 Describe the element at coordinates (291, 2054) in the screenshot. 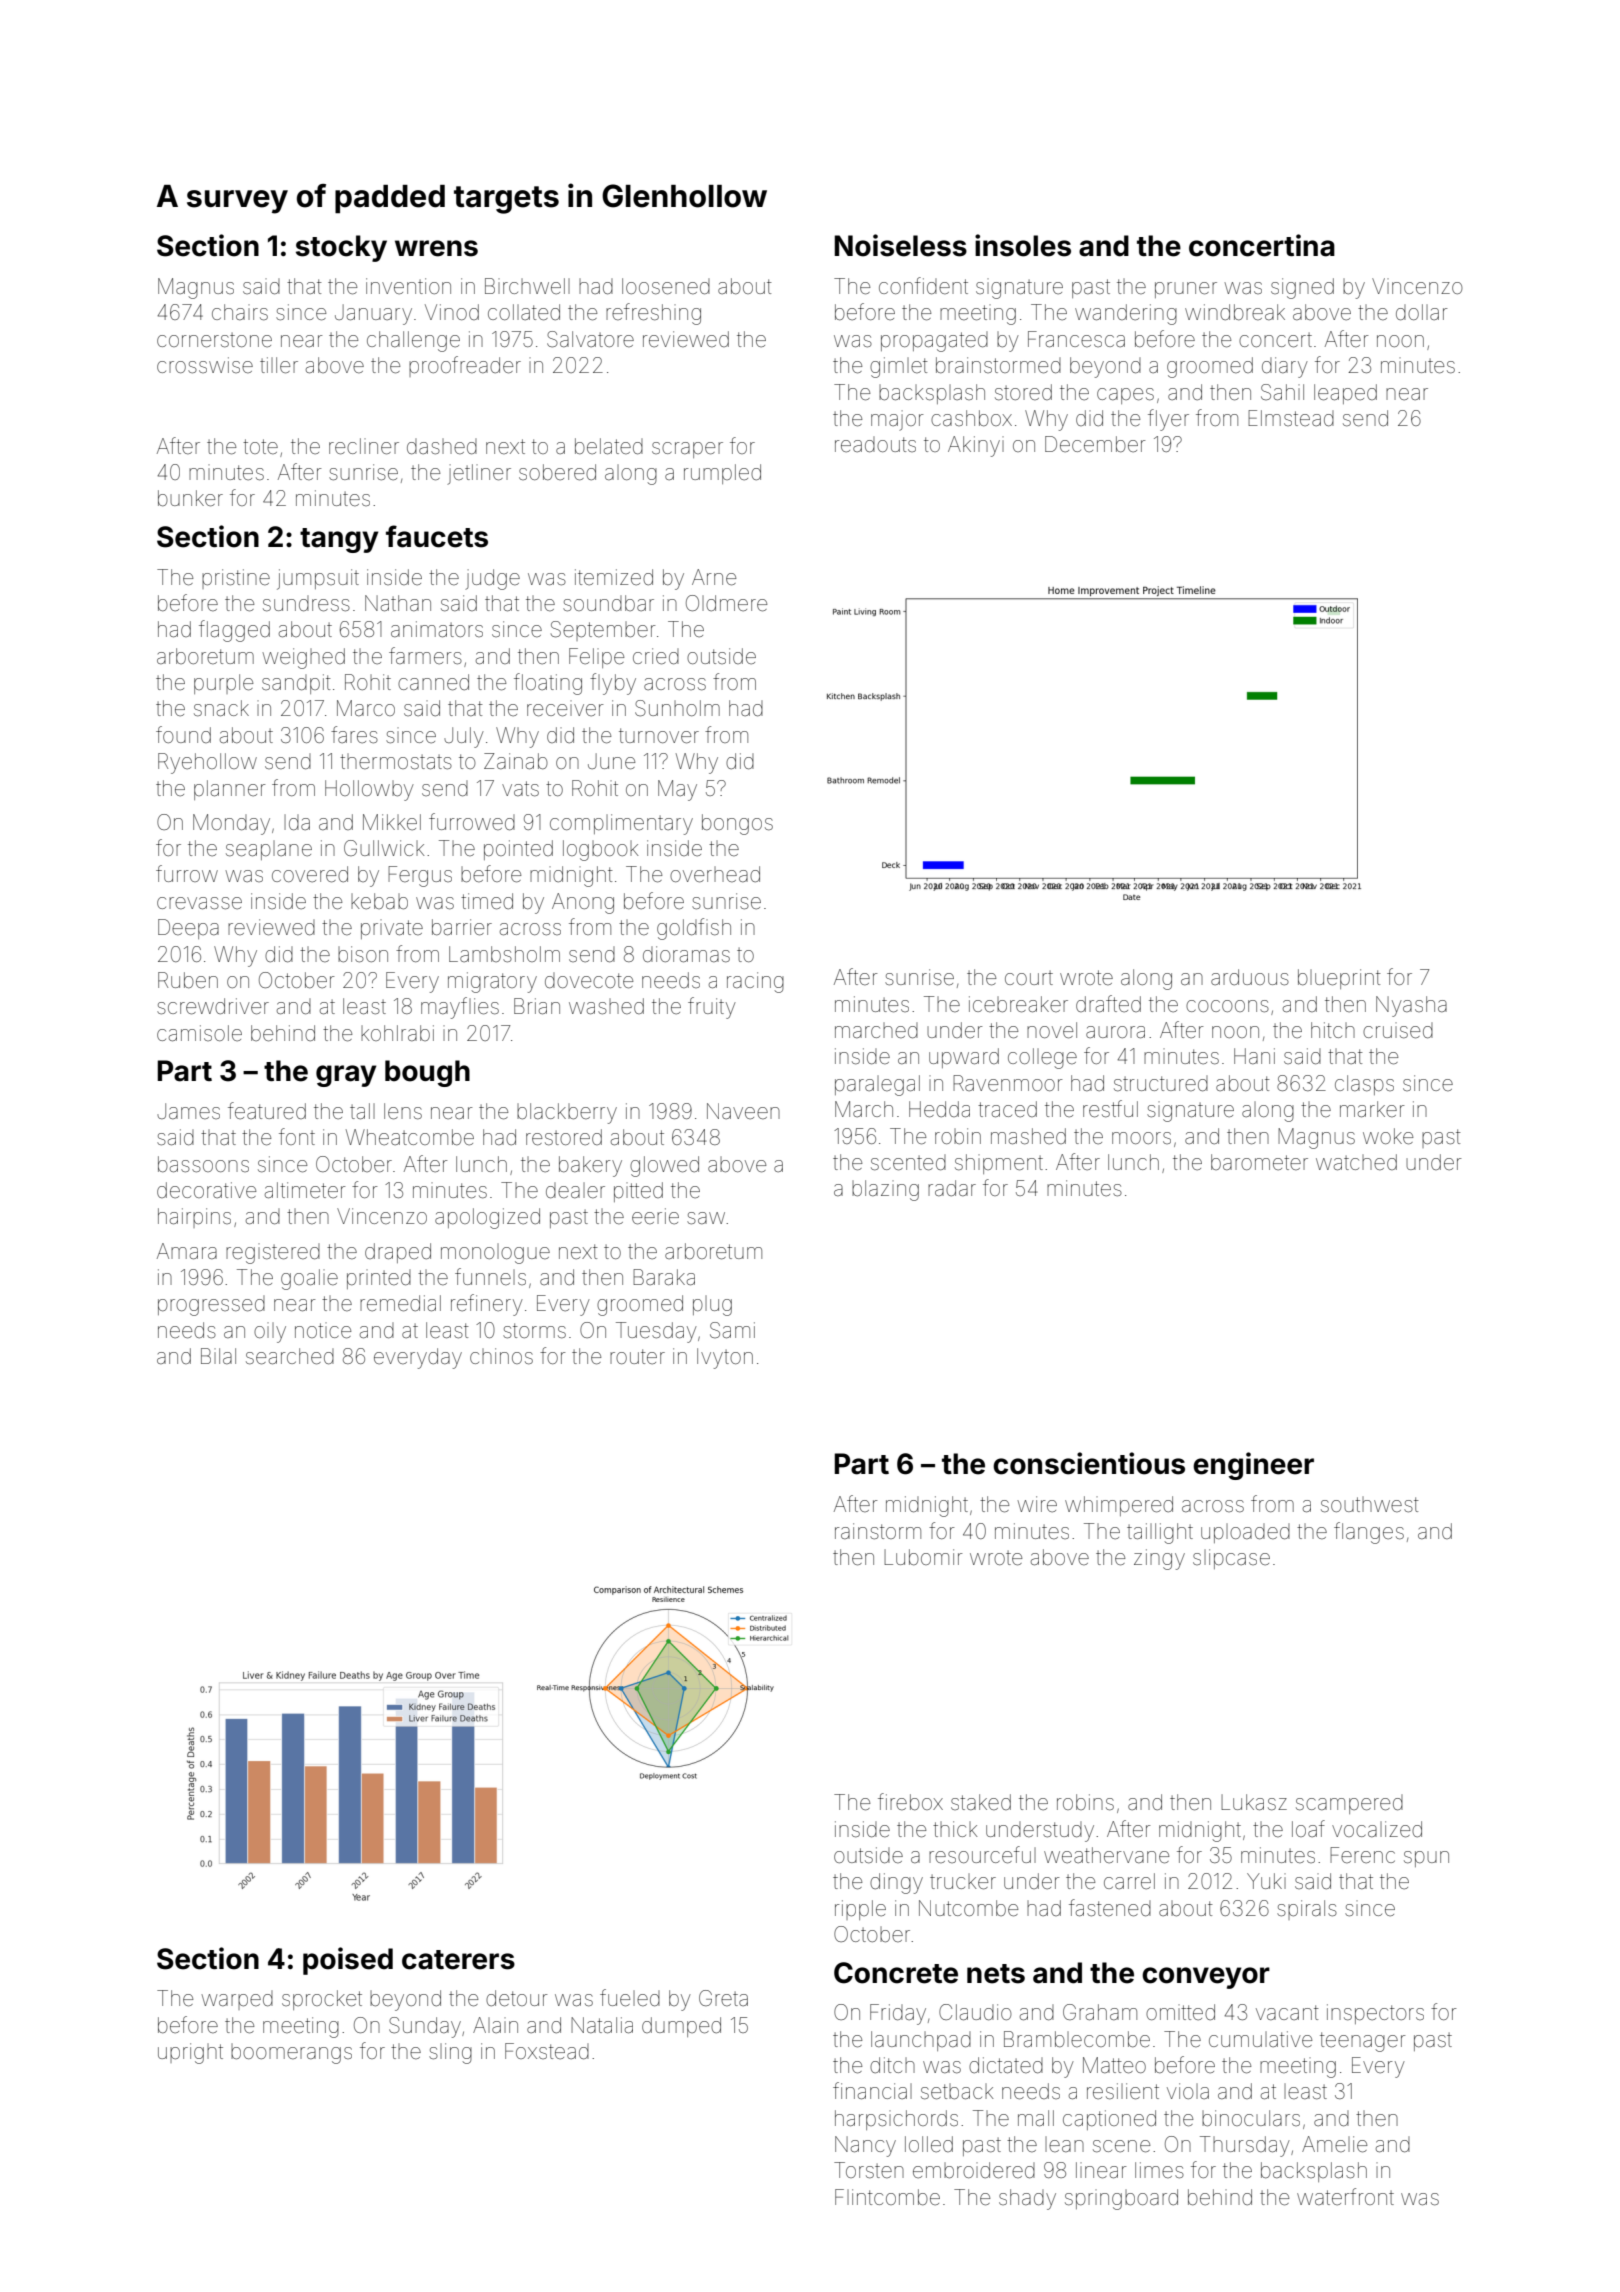

I see `boomerangs` at that location.
